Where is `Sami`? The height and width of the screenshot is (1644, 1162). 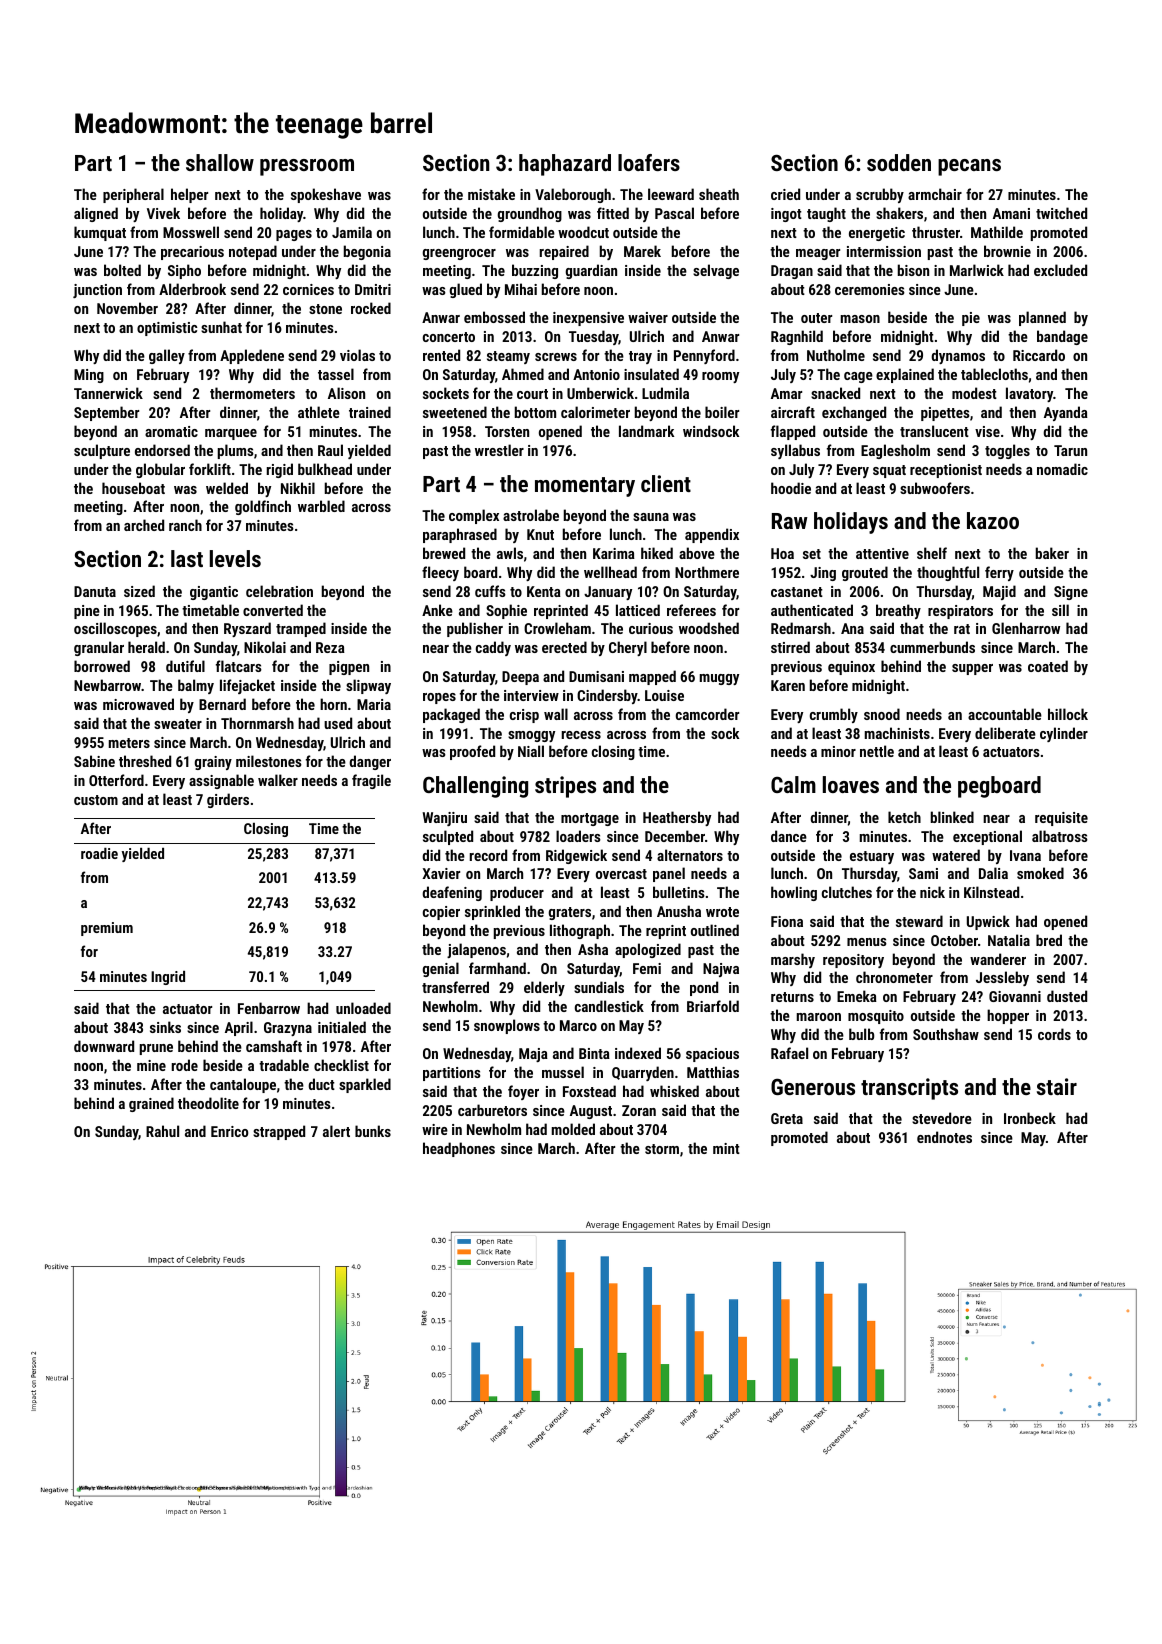
Sami is located at coordinates (923, 873).
